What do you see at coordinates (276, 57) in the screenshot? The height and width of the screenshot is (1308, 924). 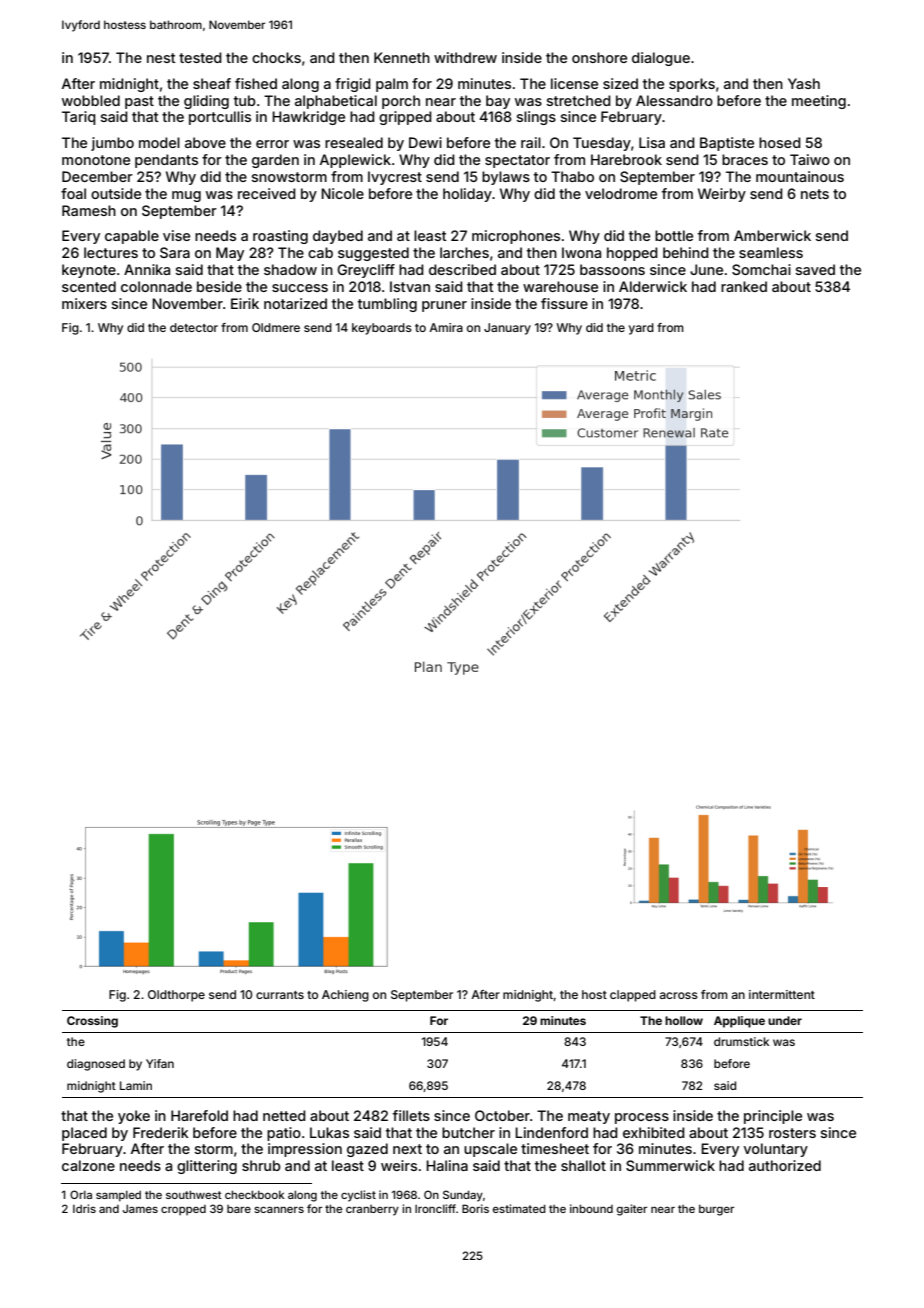 I see `chocks` at bounding box center [276, 57].
